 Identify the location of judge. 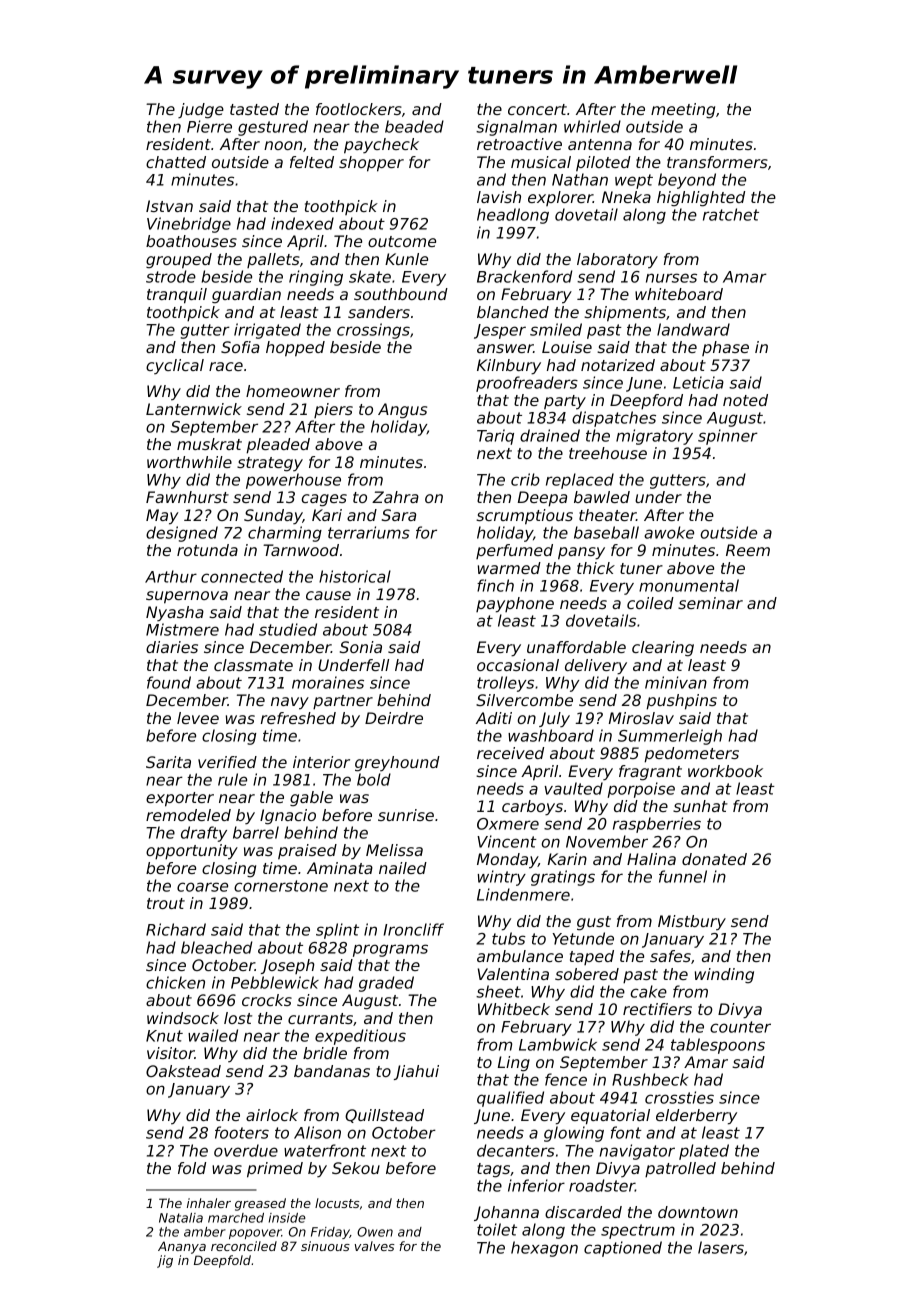
(201, 111).
